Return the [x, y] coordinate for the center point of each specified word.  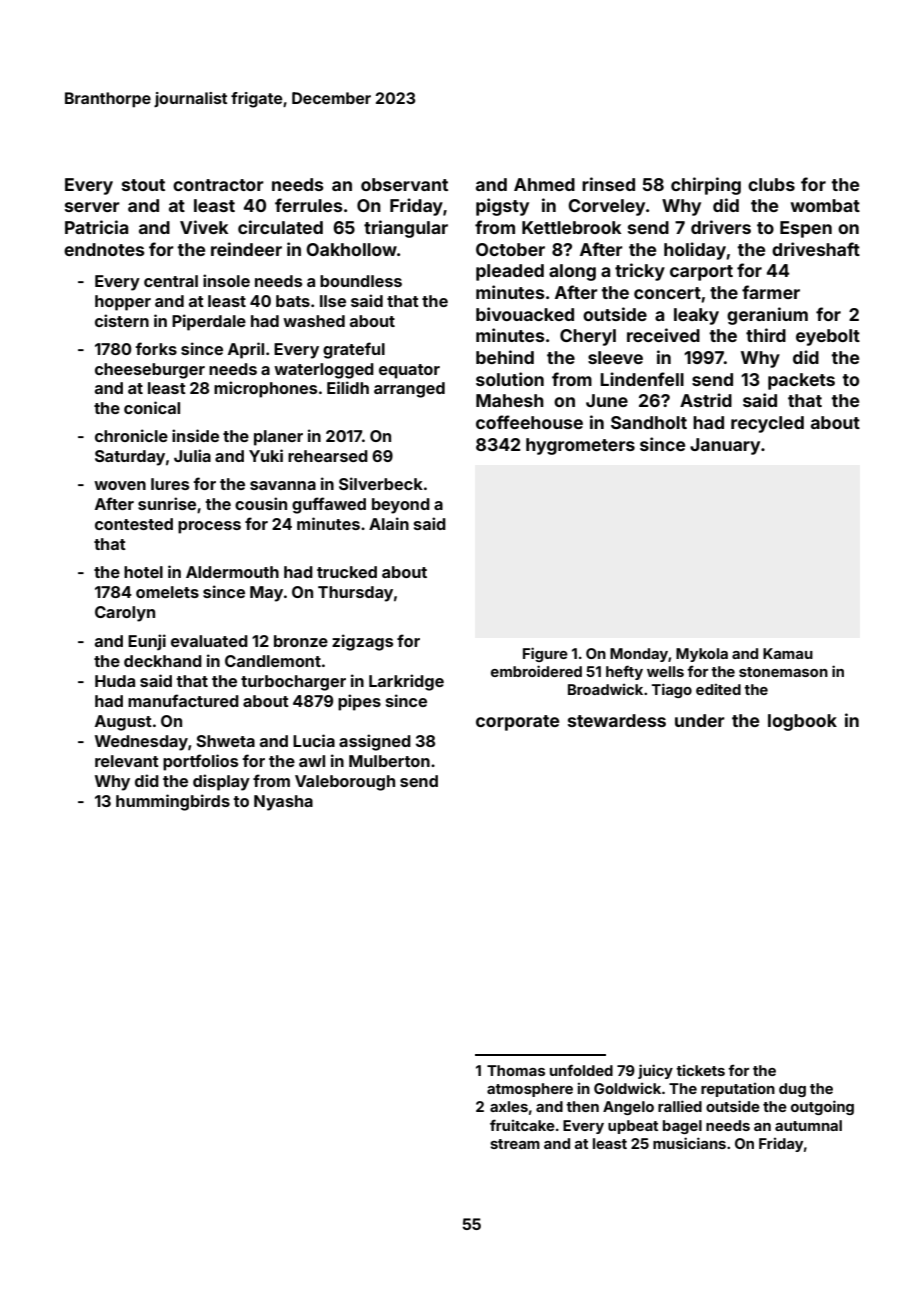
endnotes [104, 249]
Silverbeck [381, 483]
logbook [802, 722]
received [663, 335]
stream [515, 1144]
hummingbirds [173, 802]
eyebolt [828, 337]
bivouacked [525, 314]
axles [509, 1106]
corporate [517, 723]
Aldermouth [232, 572]
